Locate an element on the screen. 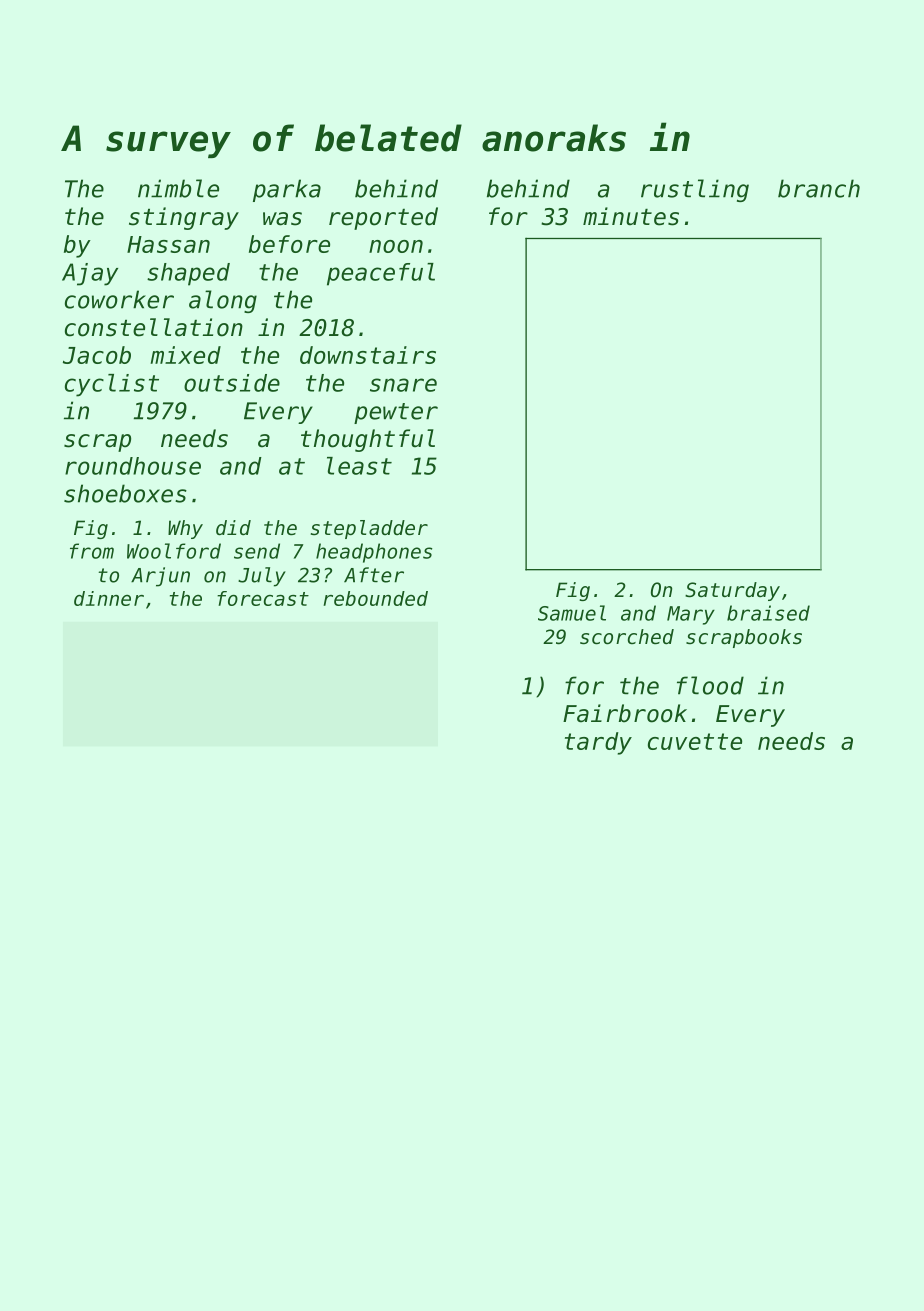  flood is located at coordinates (710, 685).
